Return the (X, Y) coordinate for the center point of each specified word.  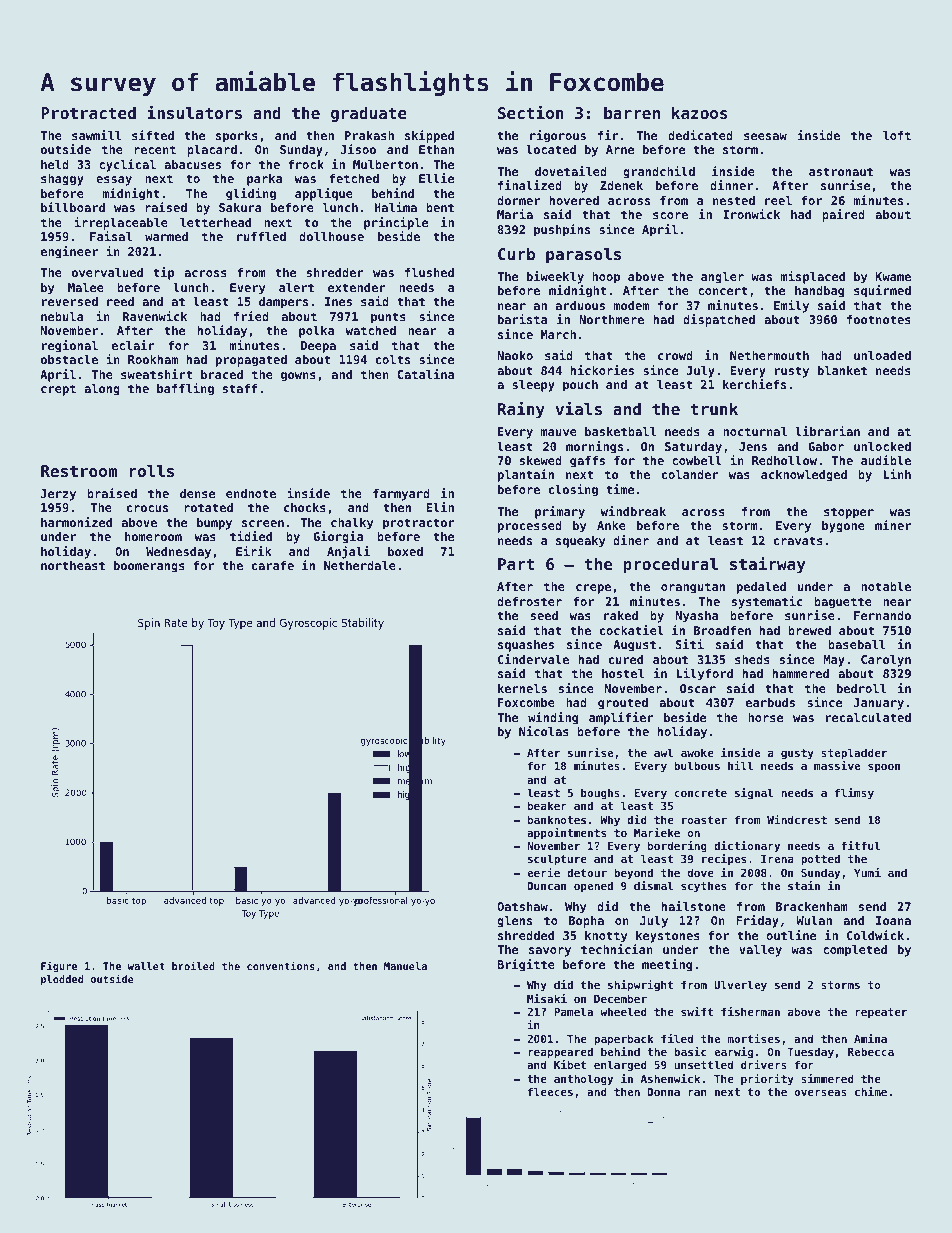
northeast (73, 565)
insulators (194, 112)
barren (632, 113)
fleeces (550, 1091)
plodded (62, 980)
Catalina (425, 374)
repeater (881, 1013)
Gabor (826, 446)
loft (897, 135)
